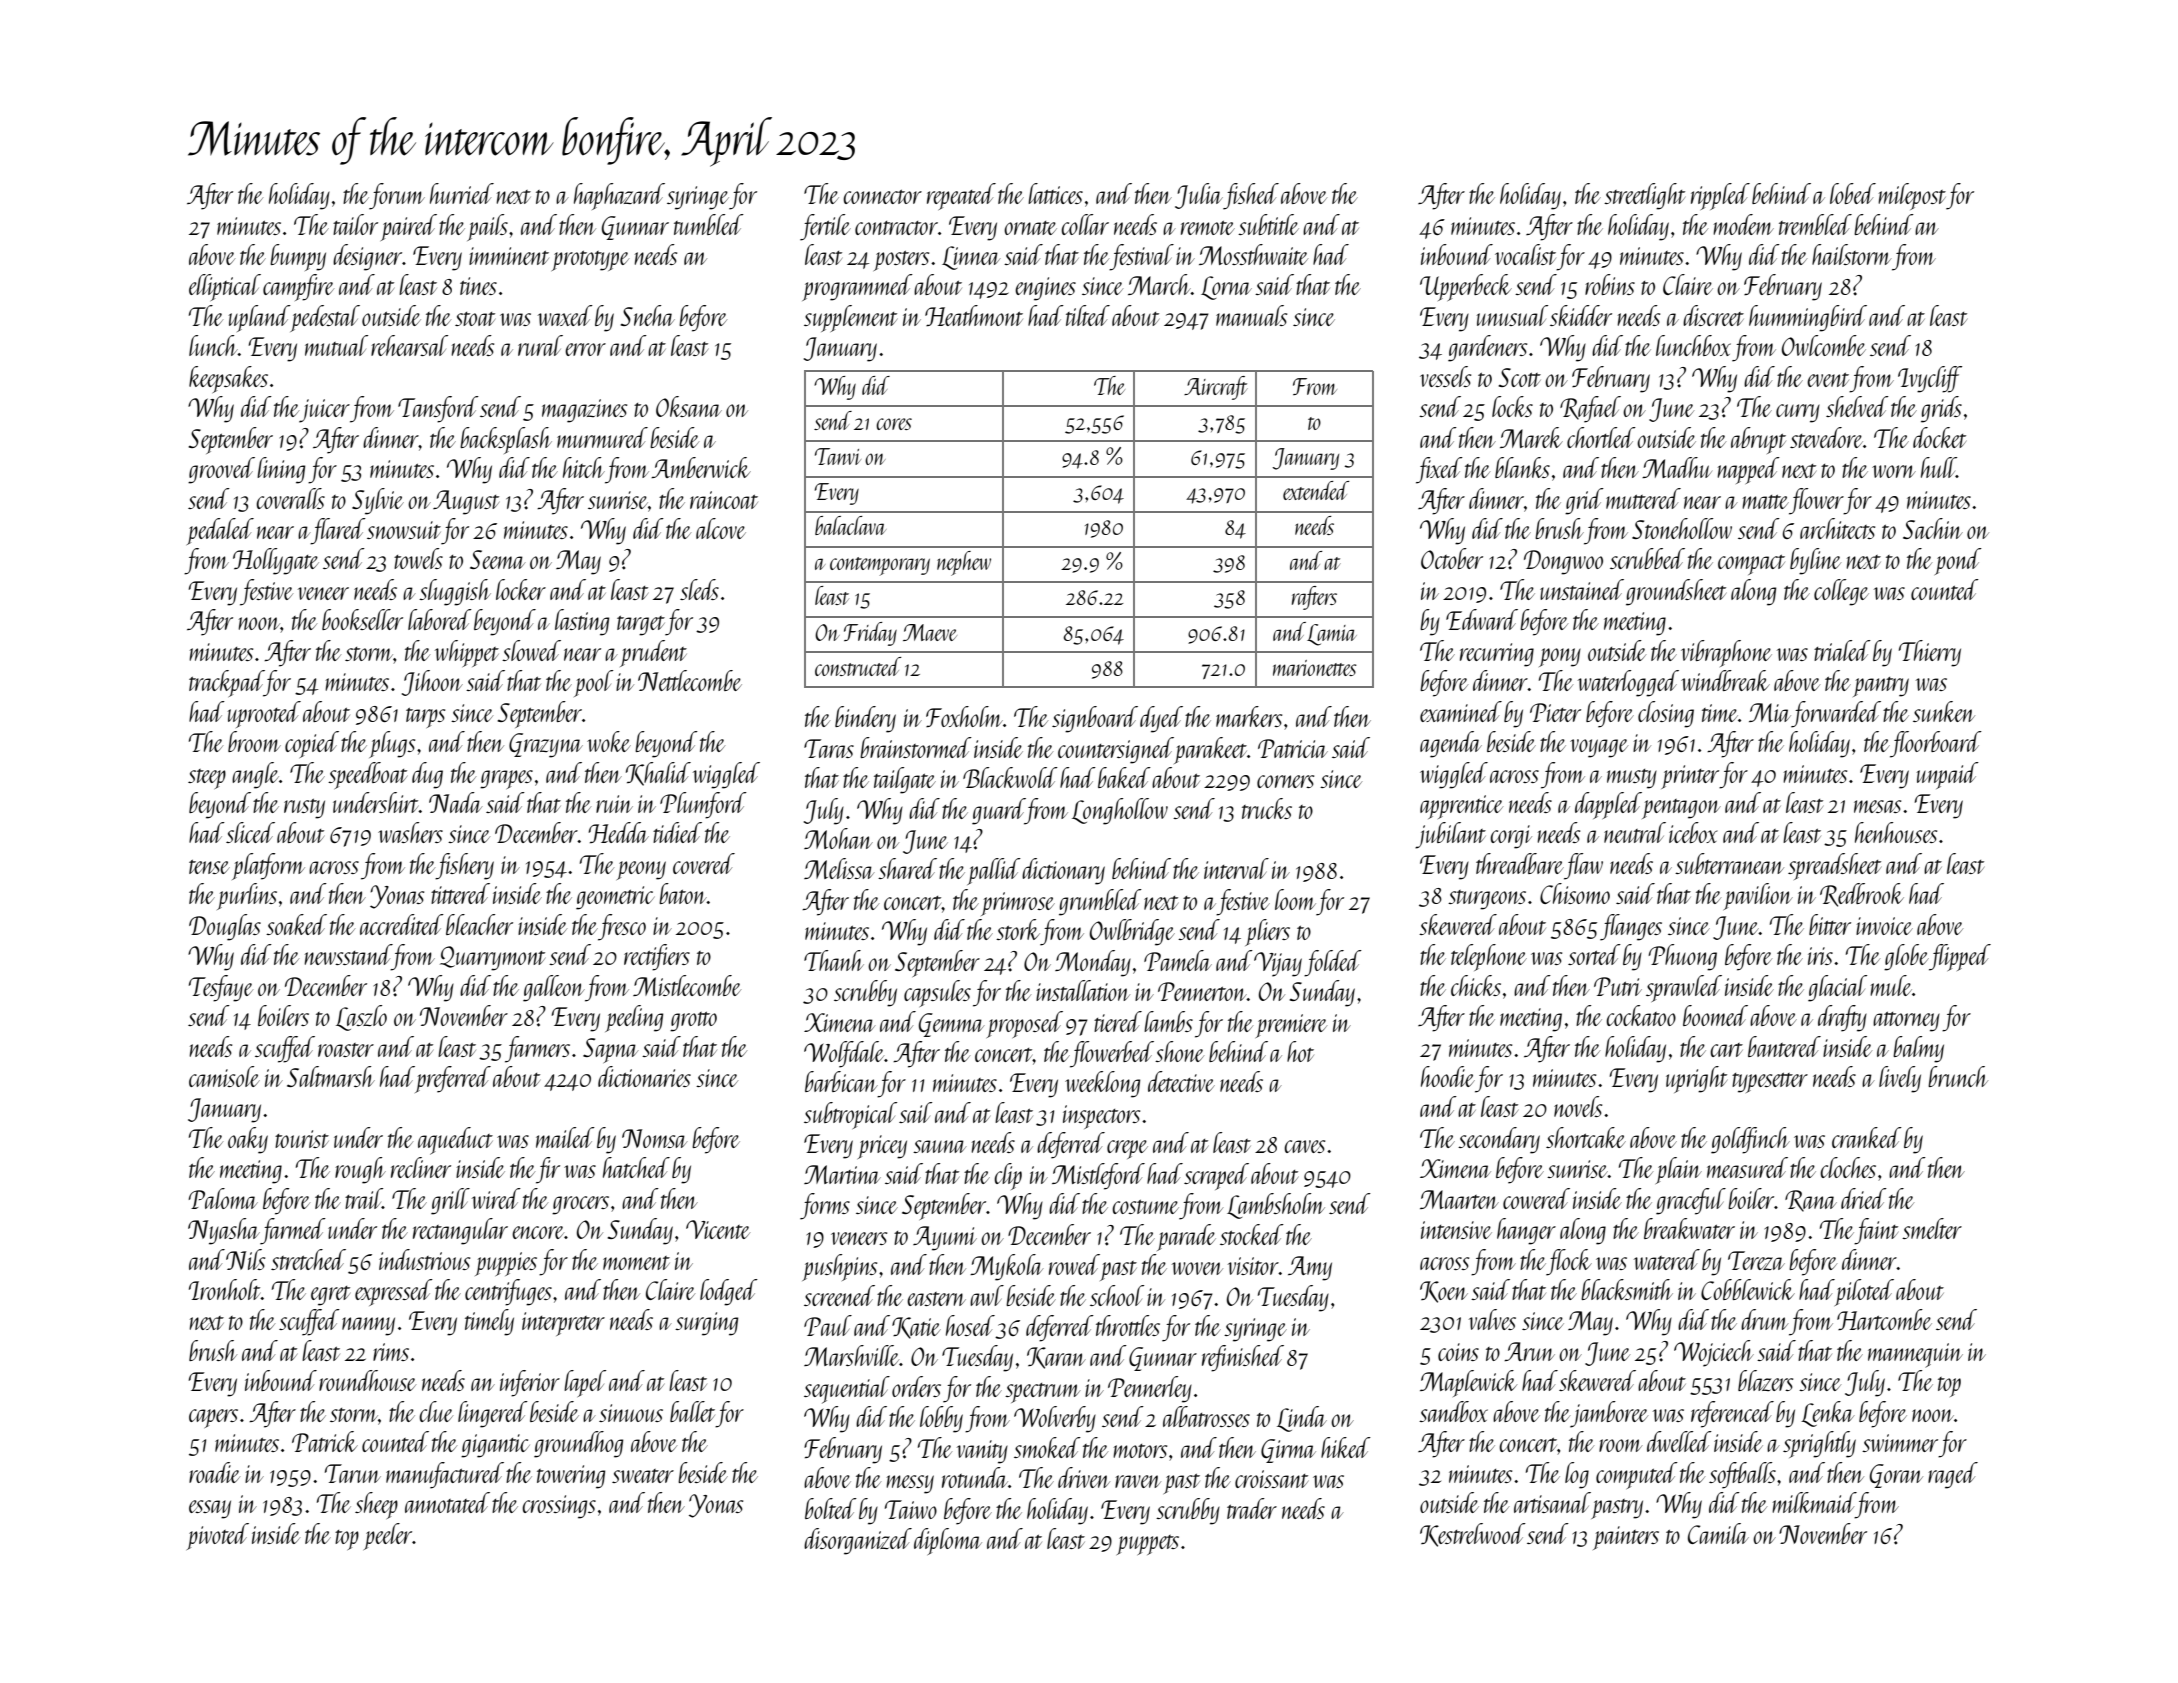  I want to click on lobed, so click(1853, 193).
